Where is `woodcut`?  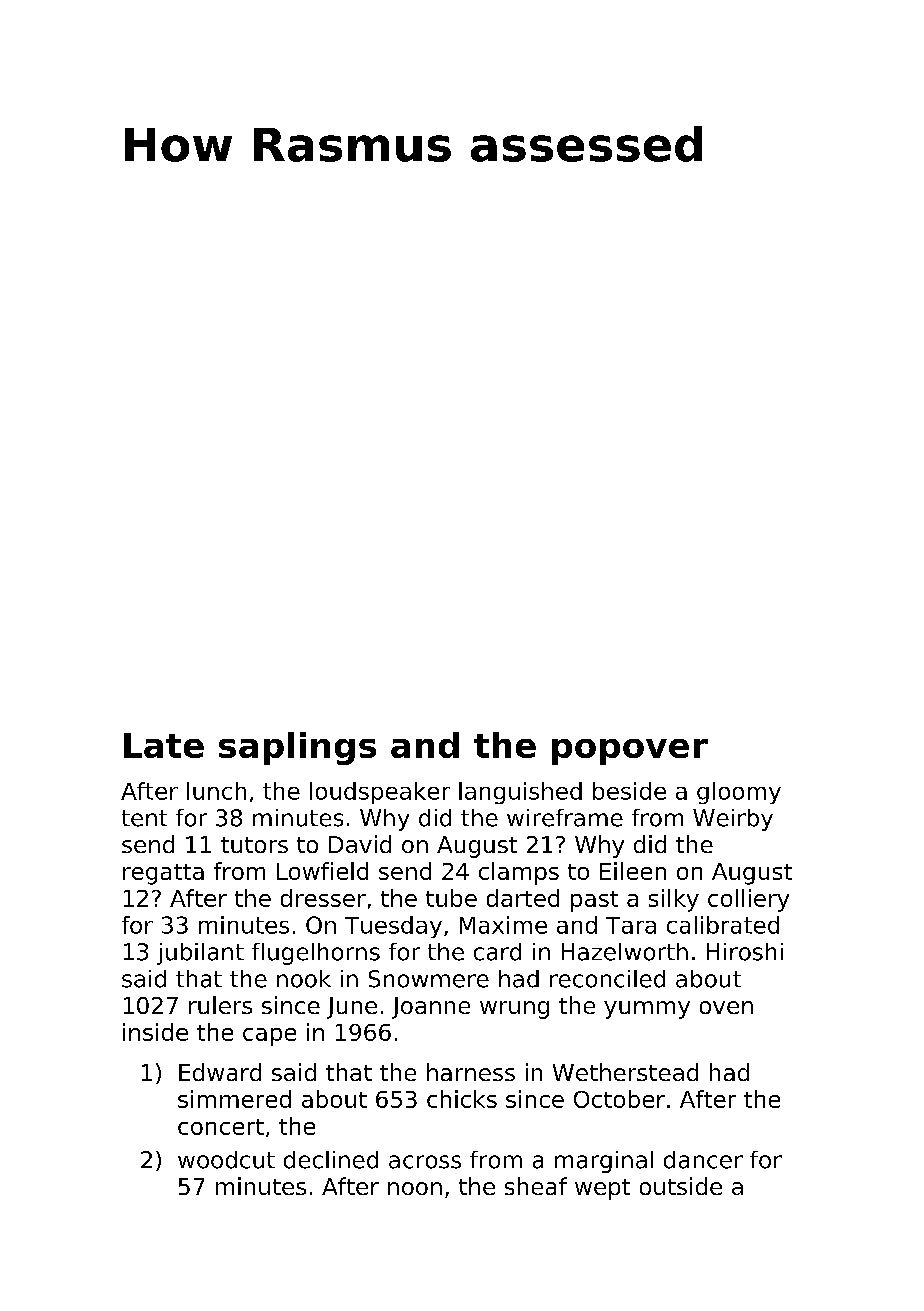
woodcut is located at coordinates (226, 1160).
